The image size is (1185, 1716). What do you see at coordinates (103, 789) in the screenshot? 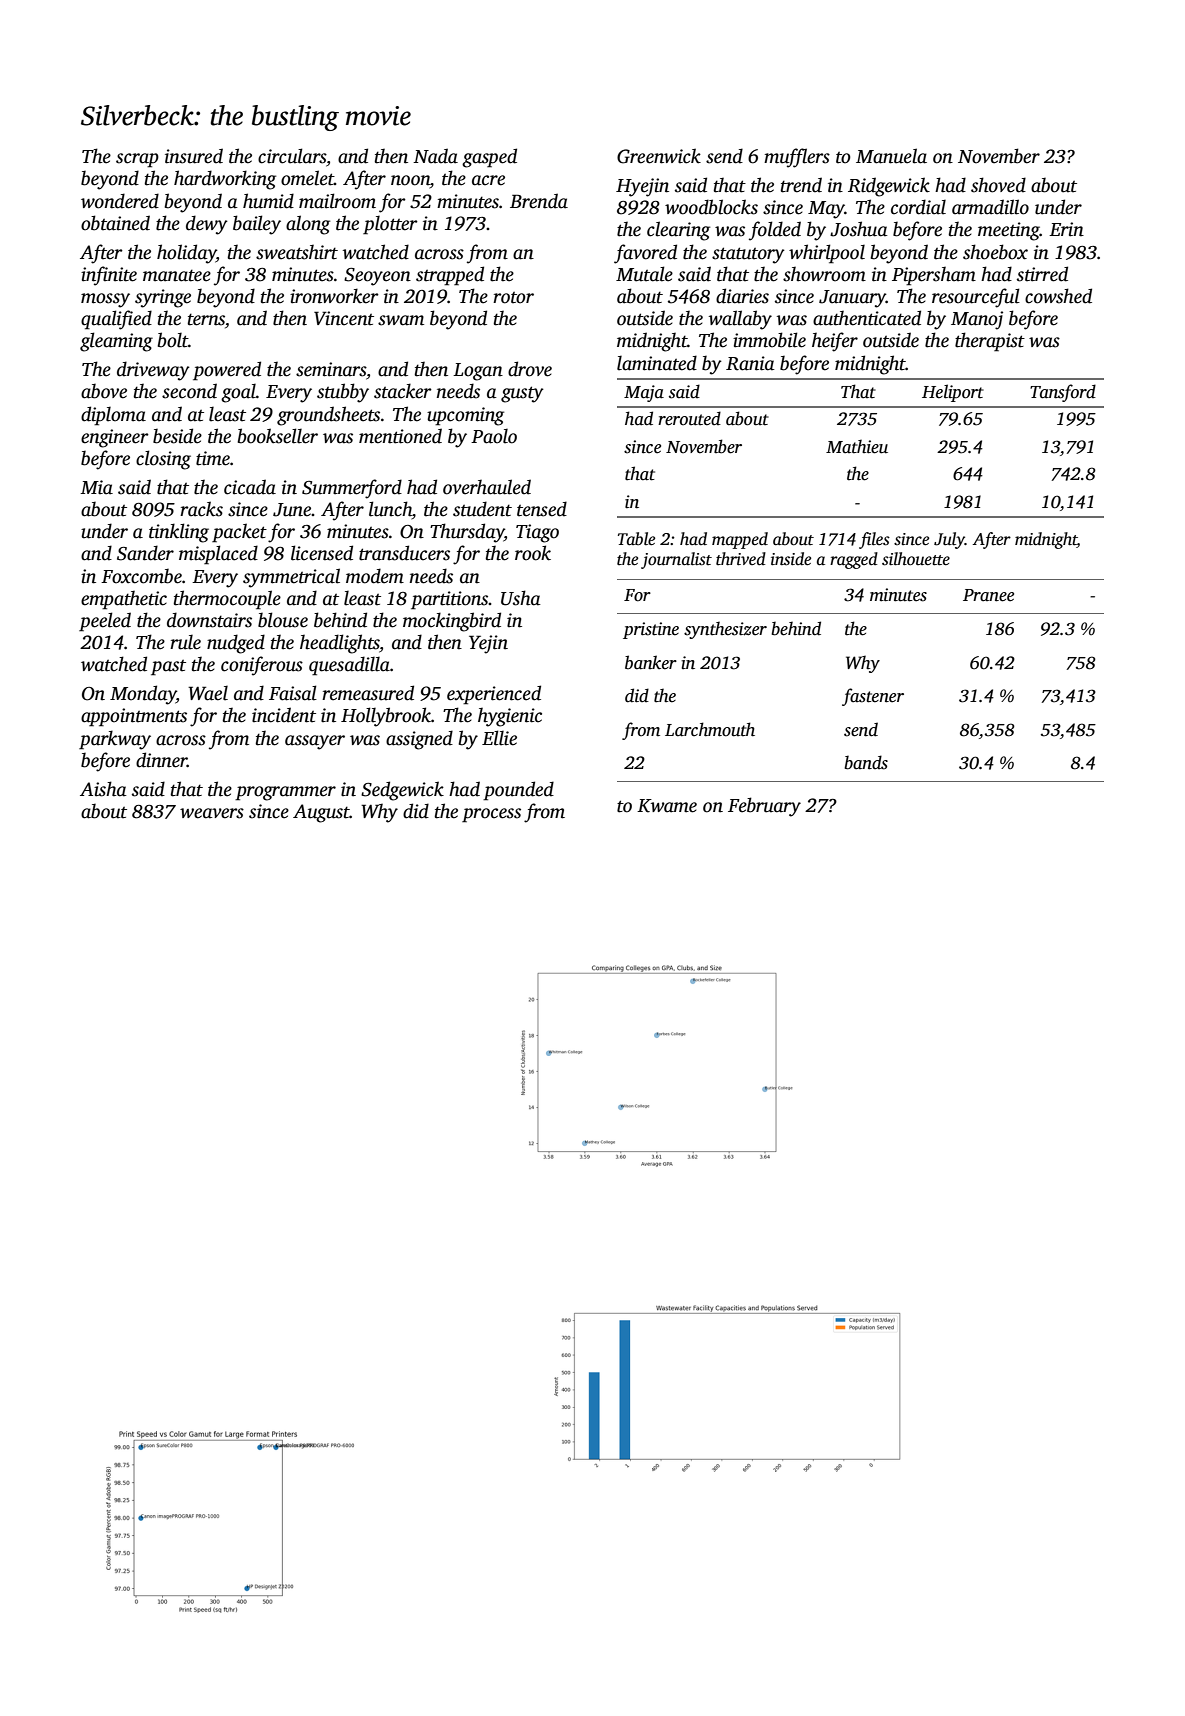
I see `Aisha` at bounding box center [103, 789].
